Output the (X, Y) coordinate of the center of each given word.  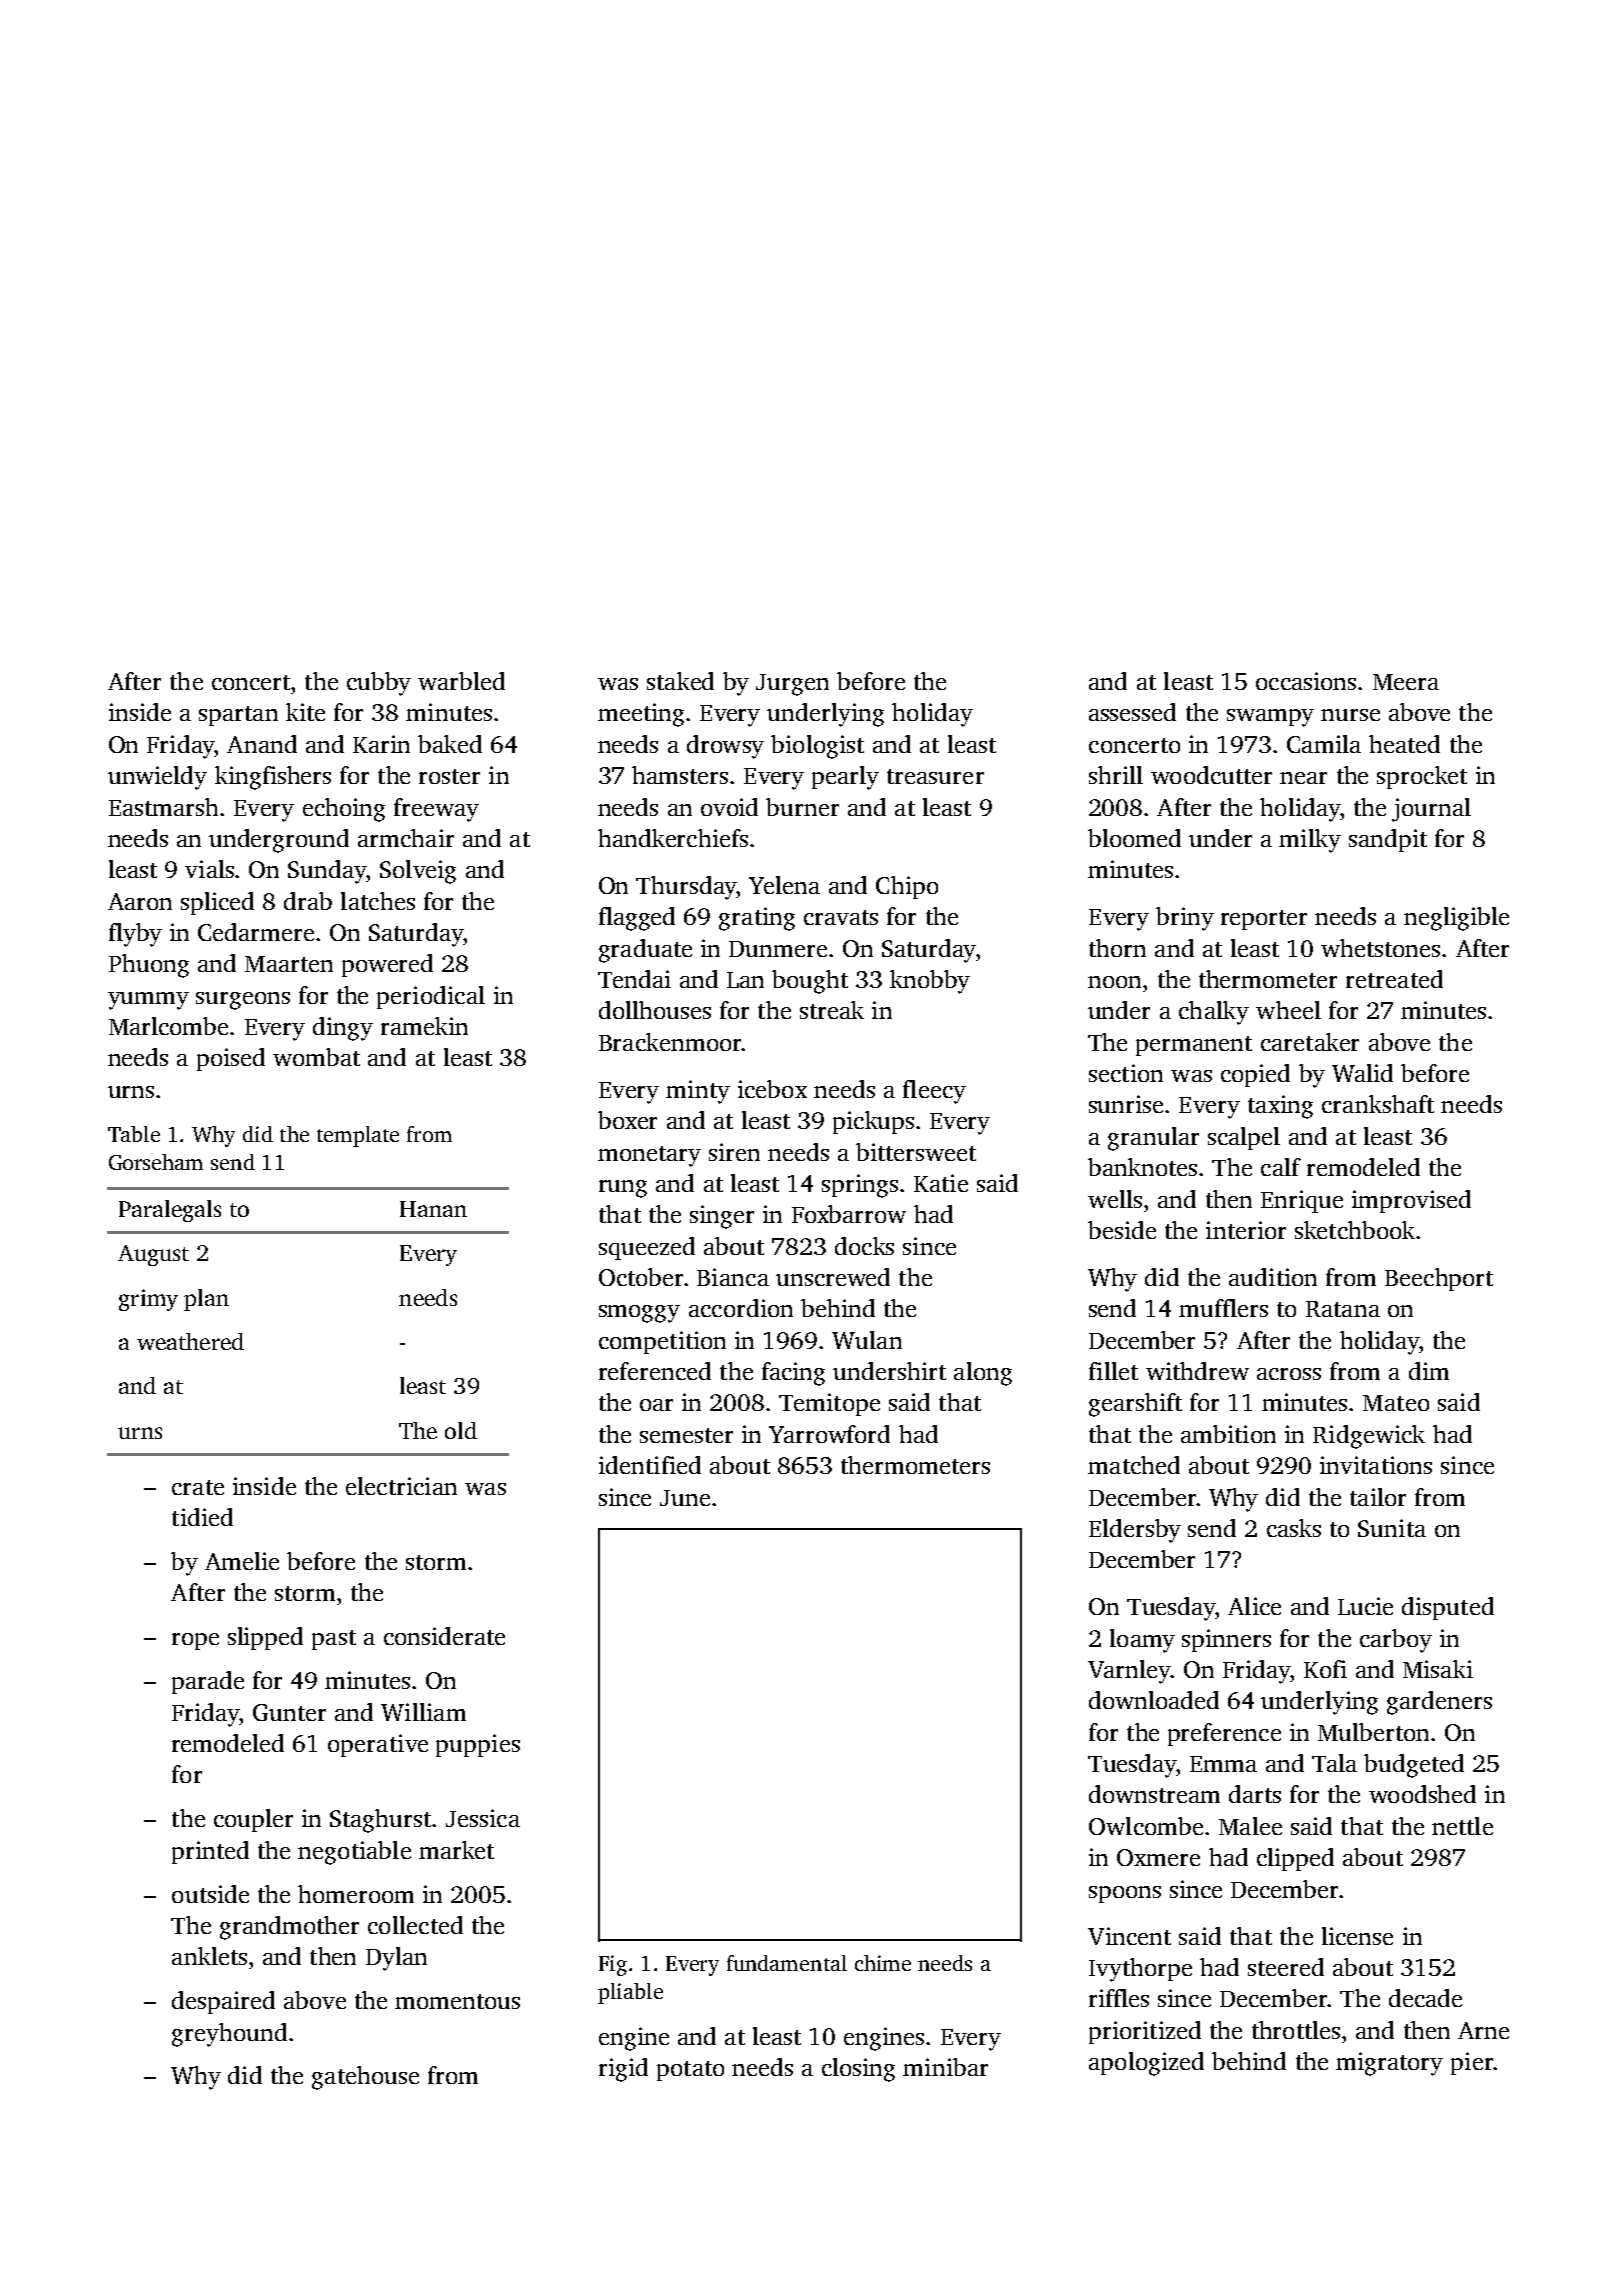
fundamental (787, 1963)
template (358, 1136)
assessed (1132, 712)
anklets (209, 1956)
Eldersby (1135, 1531)
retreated (1394, 979)
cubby (379, 684)
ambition (1228, 1434)
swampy (1270, 718)
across (1289, 1374)
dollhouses (655, 1010)
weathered (190, 1341)
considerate (444, 1636)
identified (650, 1465)
